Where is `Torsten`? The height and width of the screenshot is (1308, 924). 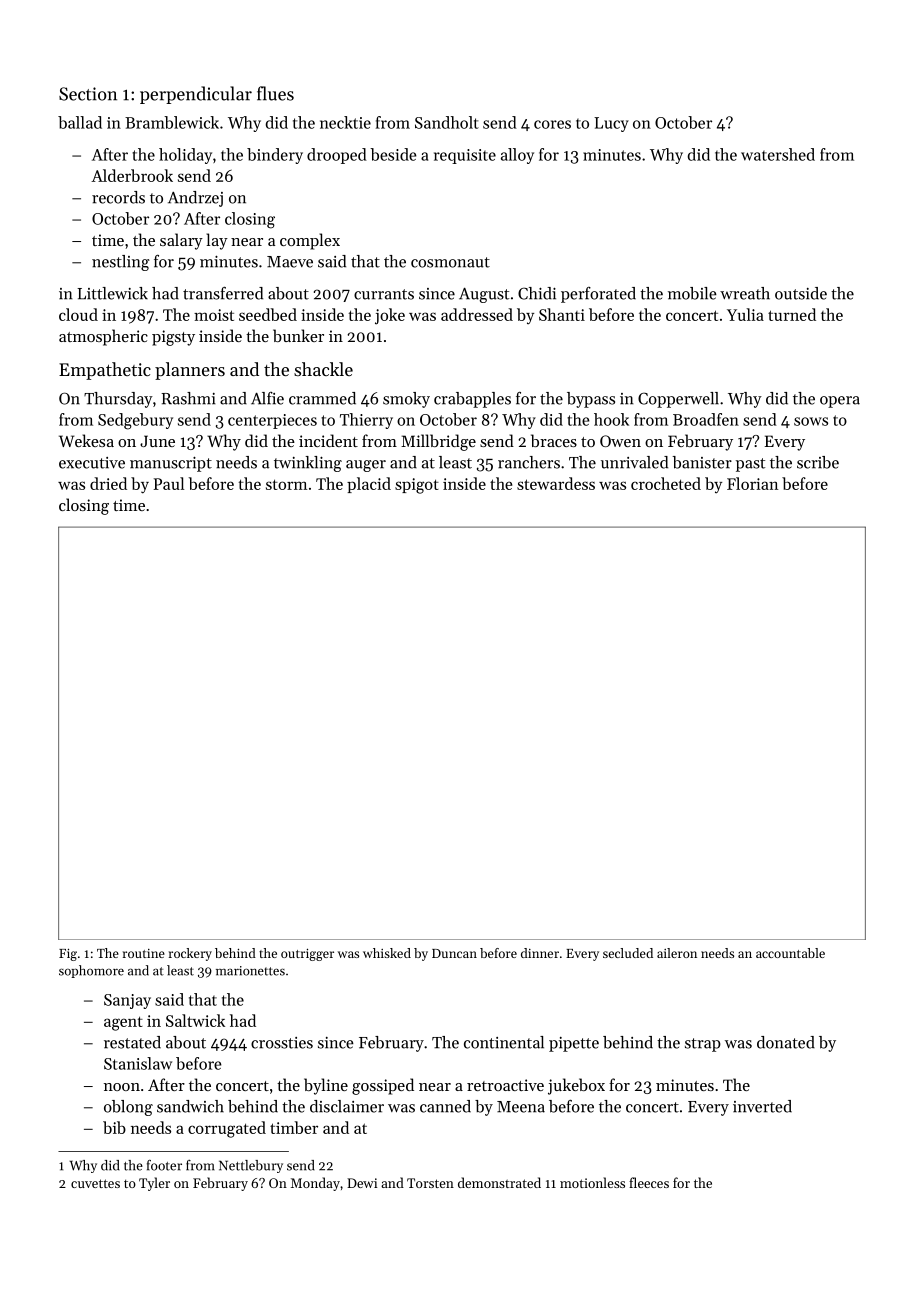 Torsten is located at coordinates (430, 1183).
